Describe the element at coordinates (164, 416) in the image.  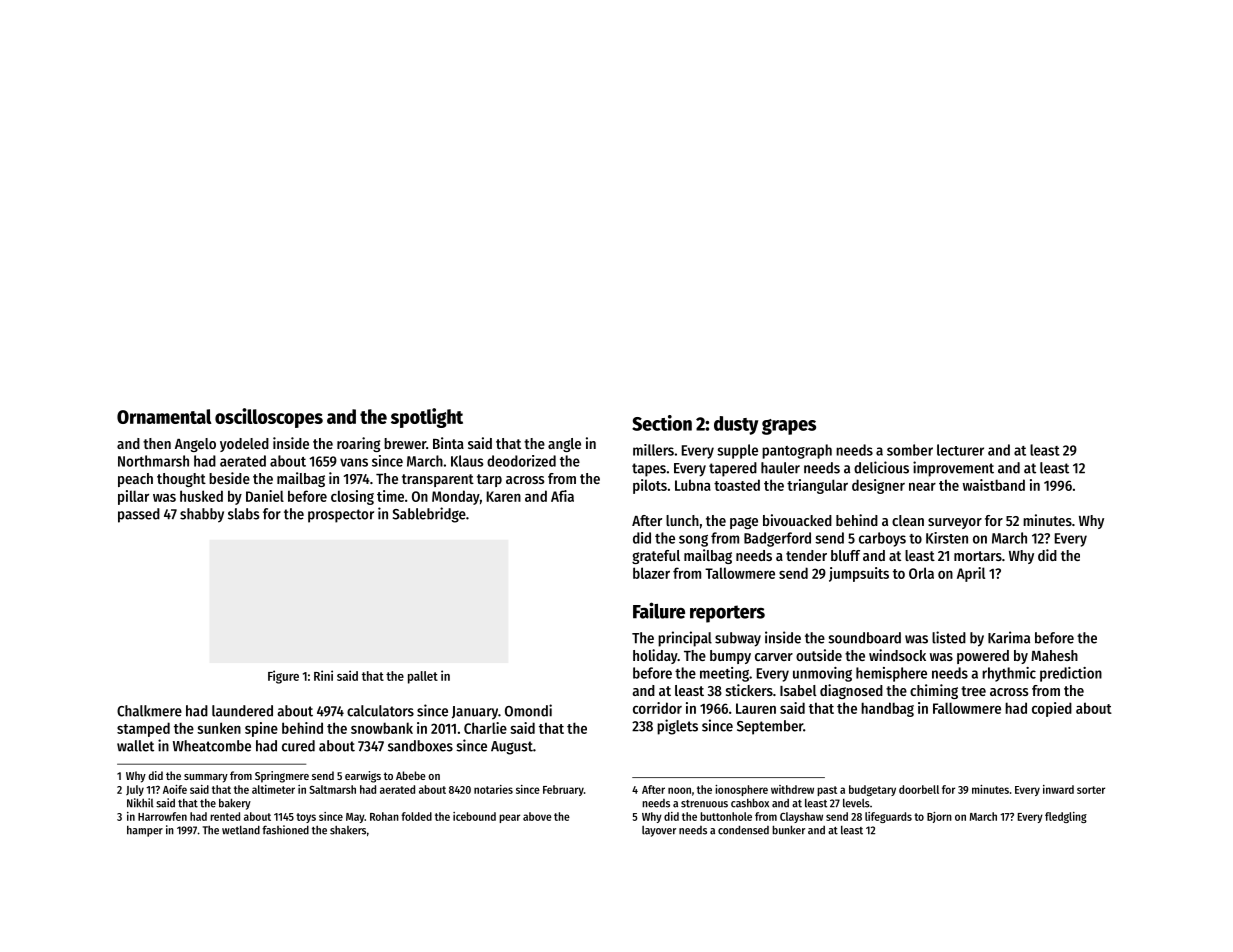
I see `Ornamental` at that location.
